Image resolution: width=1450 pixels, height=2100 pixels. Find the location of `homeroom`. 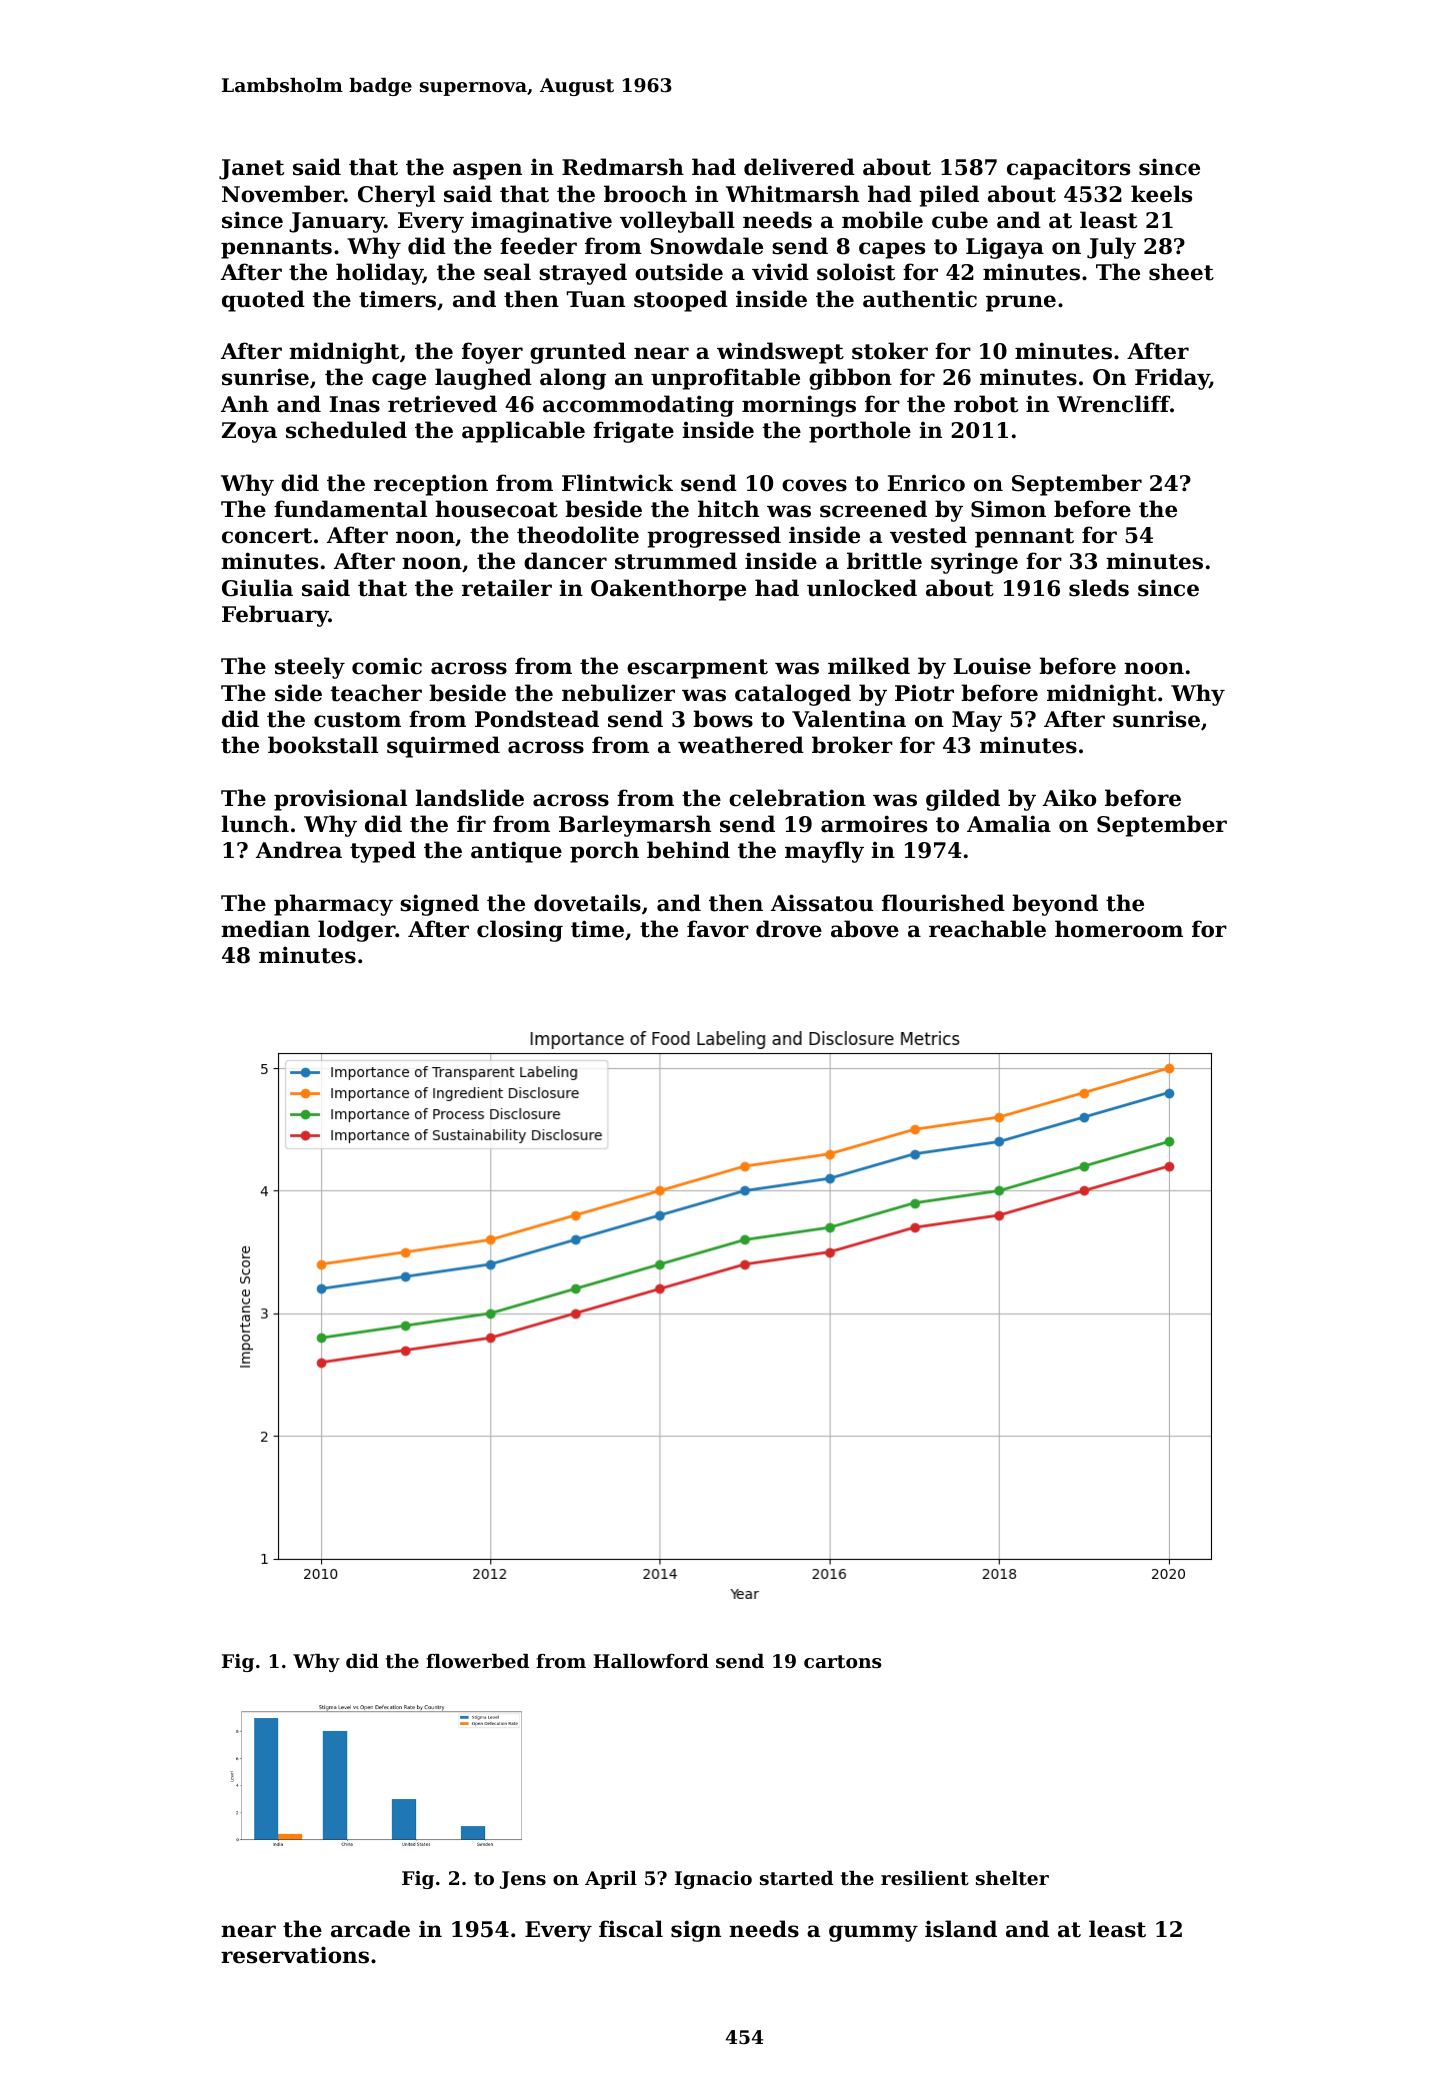

homeroom is located at coordinates (1119, 929).
